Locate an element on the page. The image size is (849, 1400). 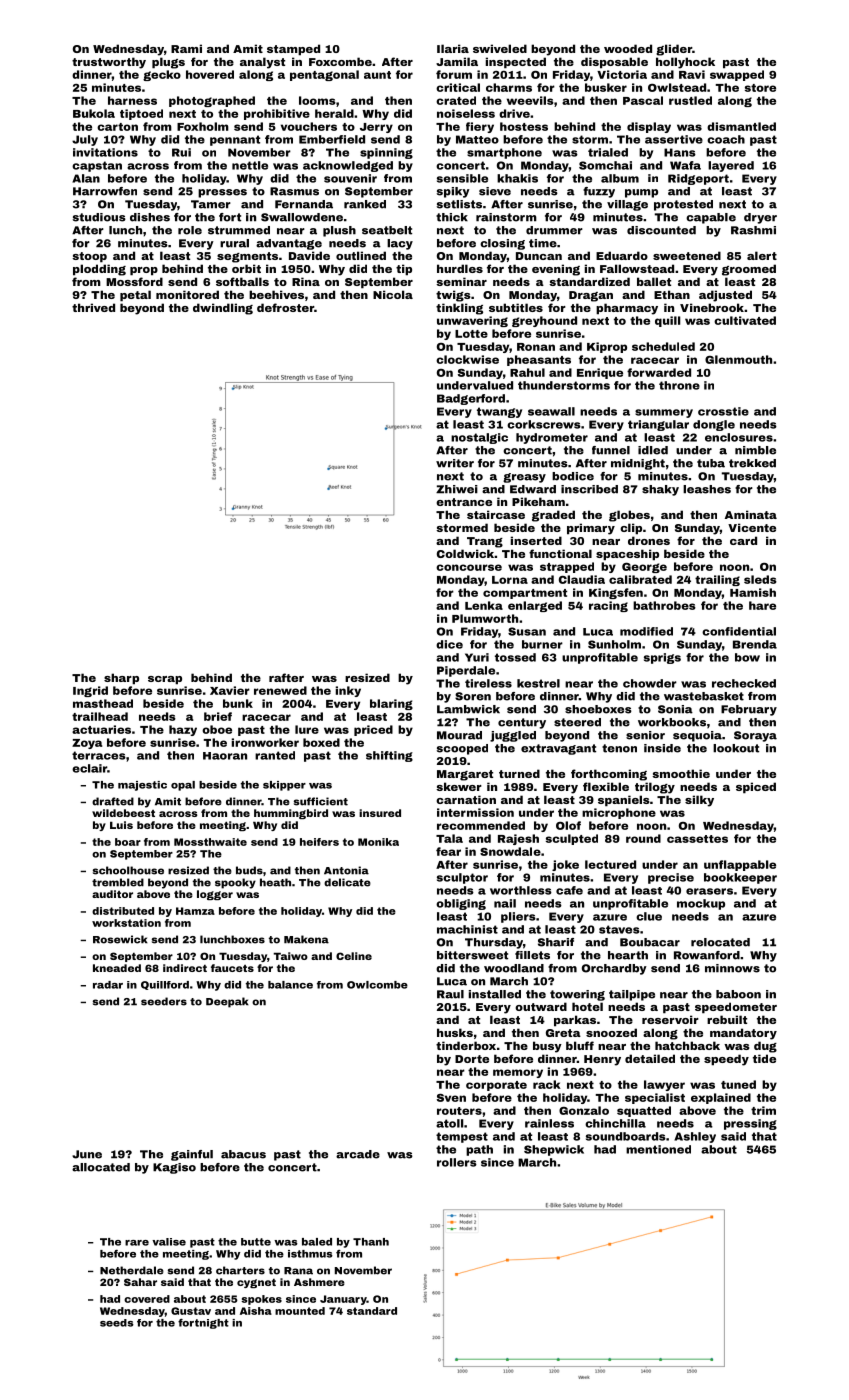
seeds is located at coordinates (117, 1323).
